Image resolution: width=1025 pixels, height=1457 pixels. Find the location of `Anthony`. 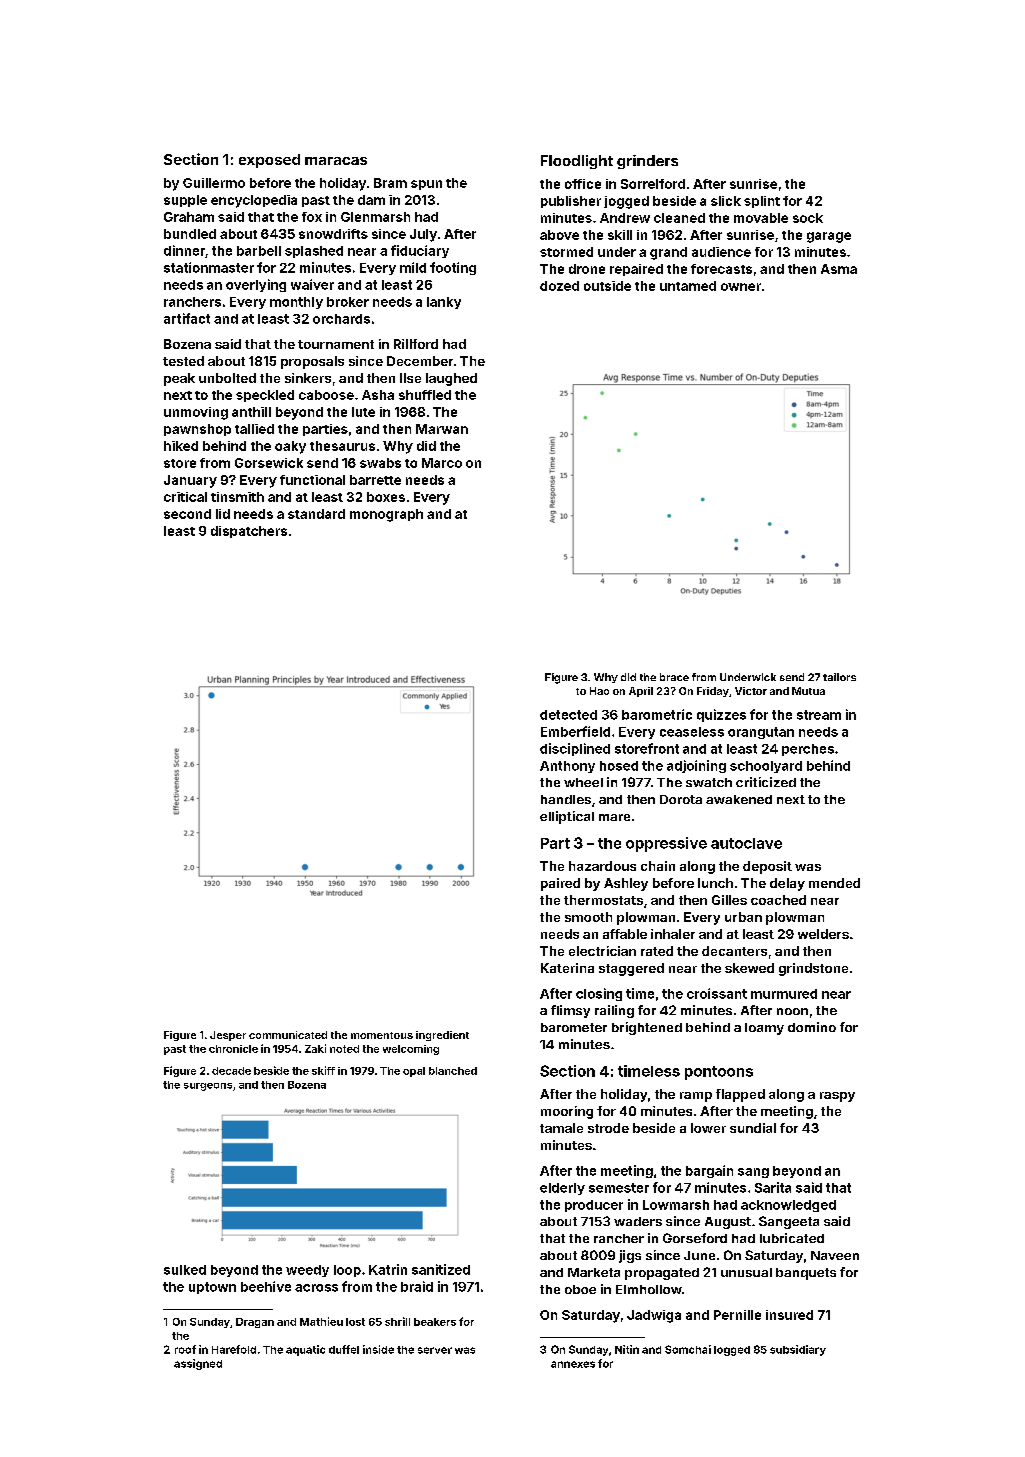

Anthony is located at coordinates (567, 767).
